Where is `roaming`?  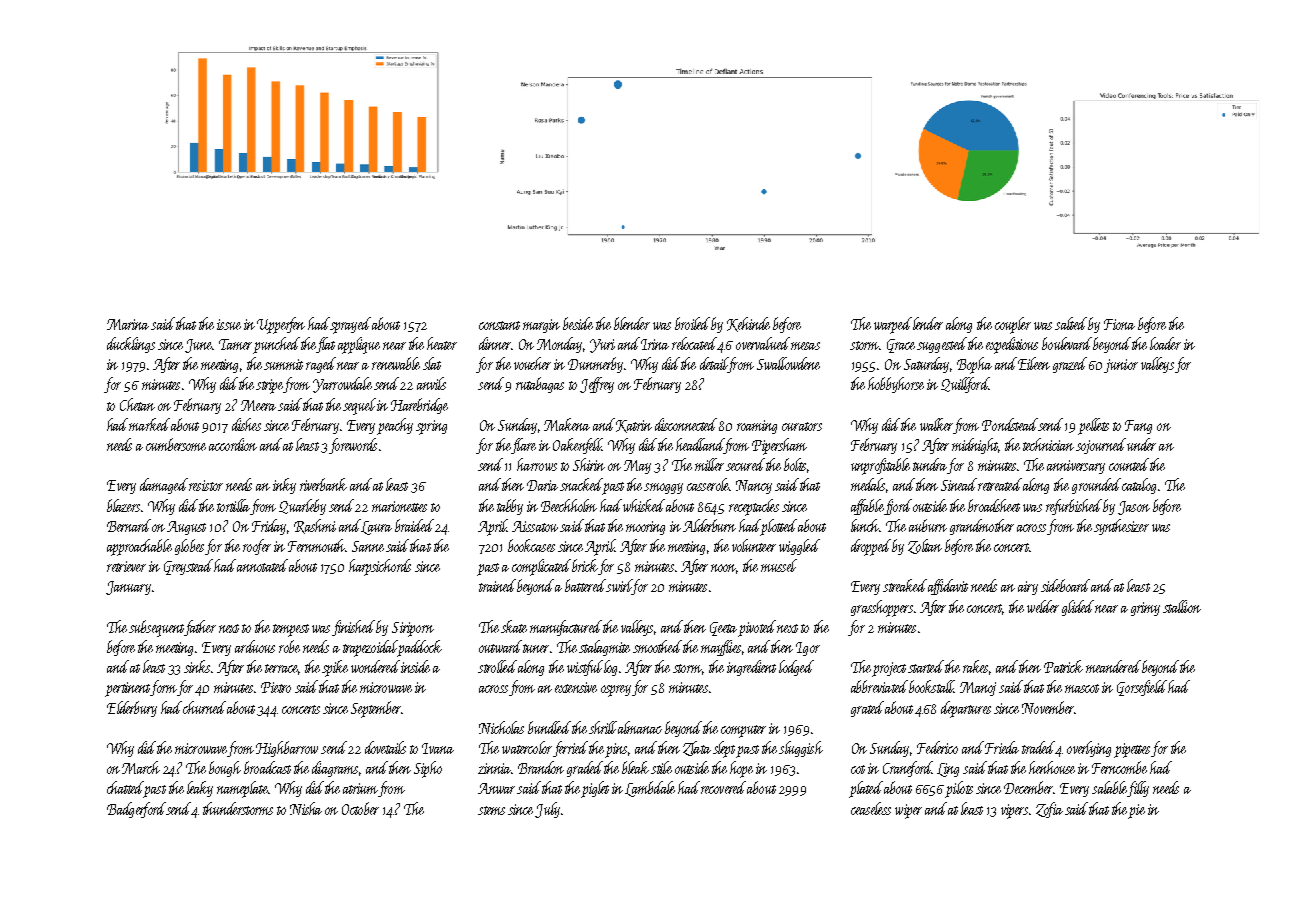 roaming is located at coordinates (757, 427).
